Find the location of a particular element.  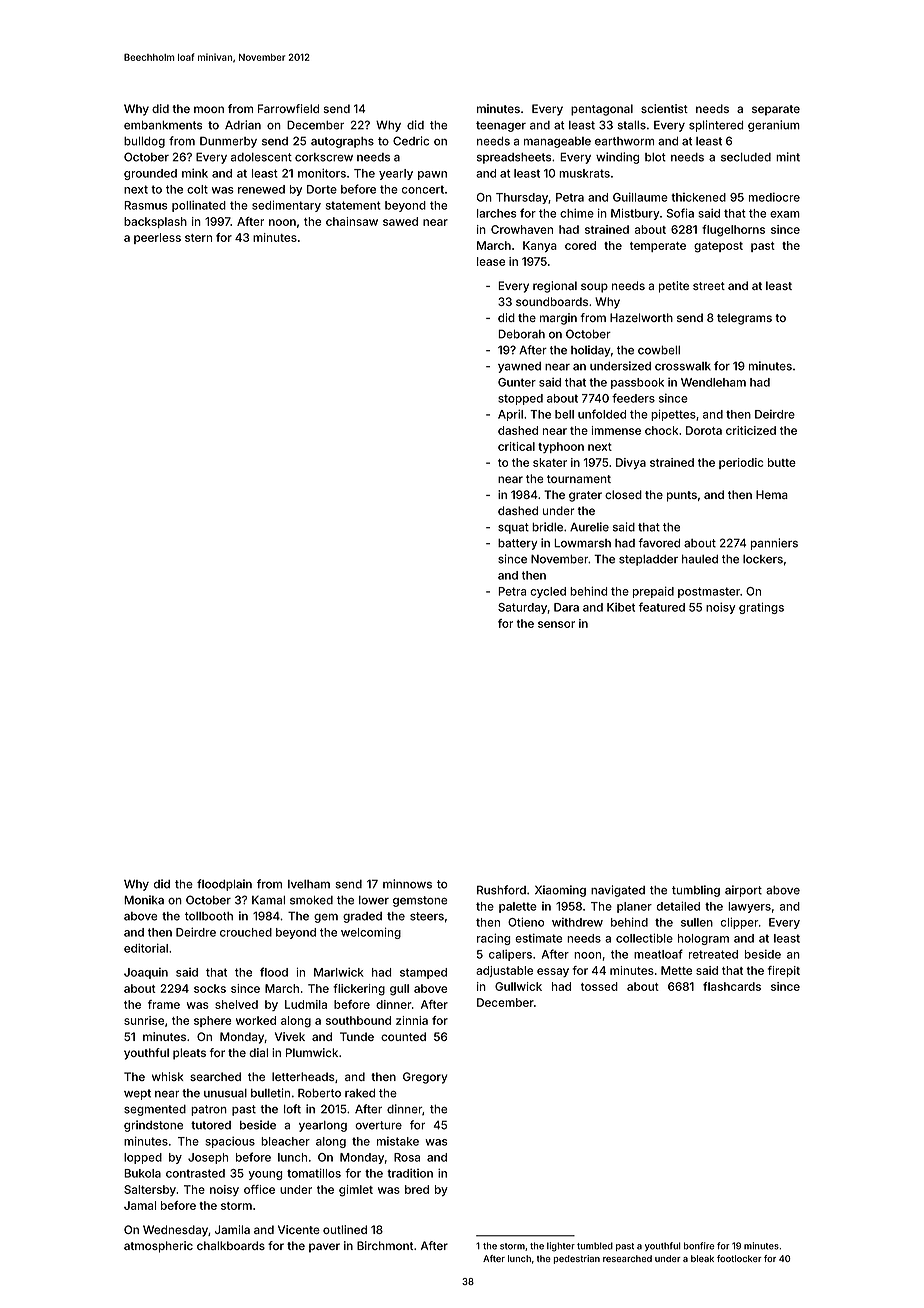

separate is located at coordinates (776, 110).
